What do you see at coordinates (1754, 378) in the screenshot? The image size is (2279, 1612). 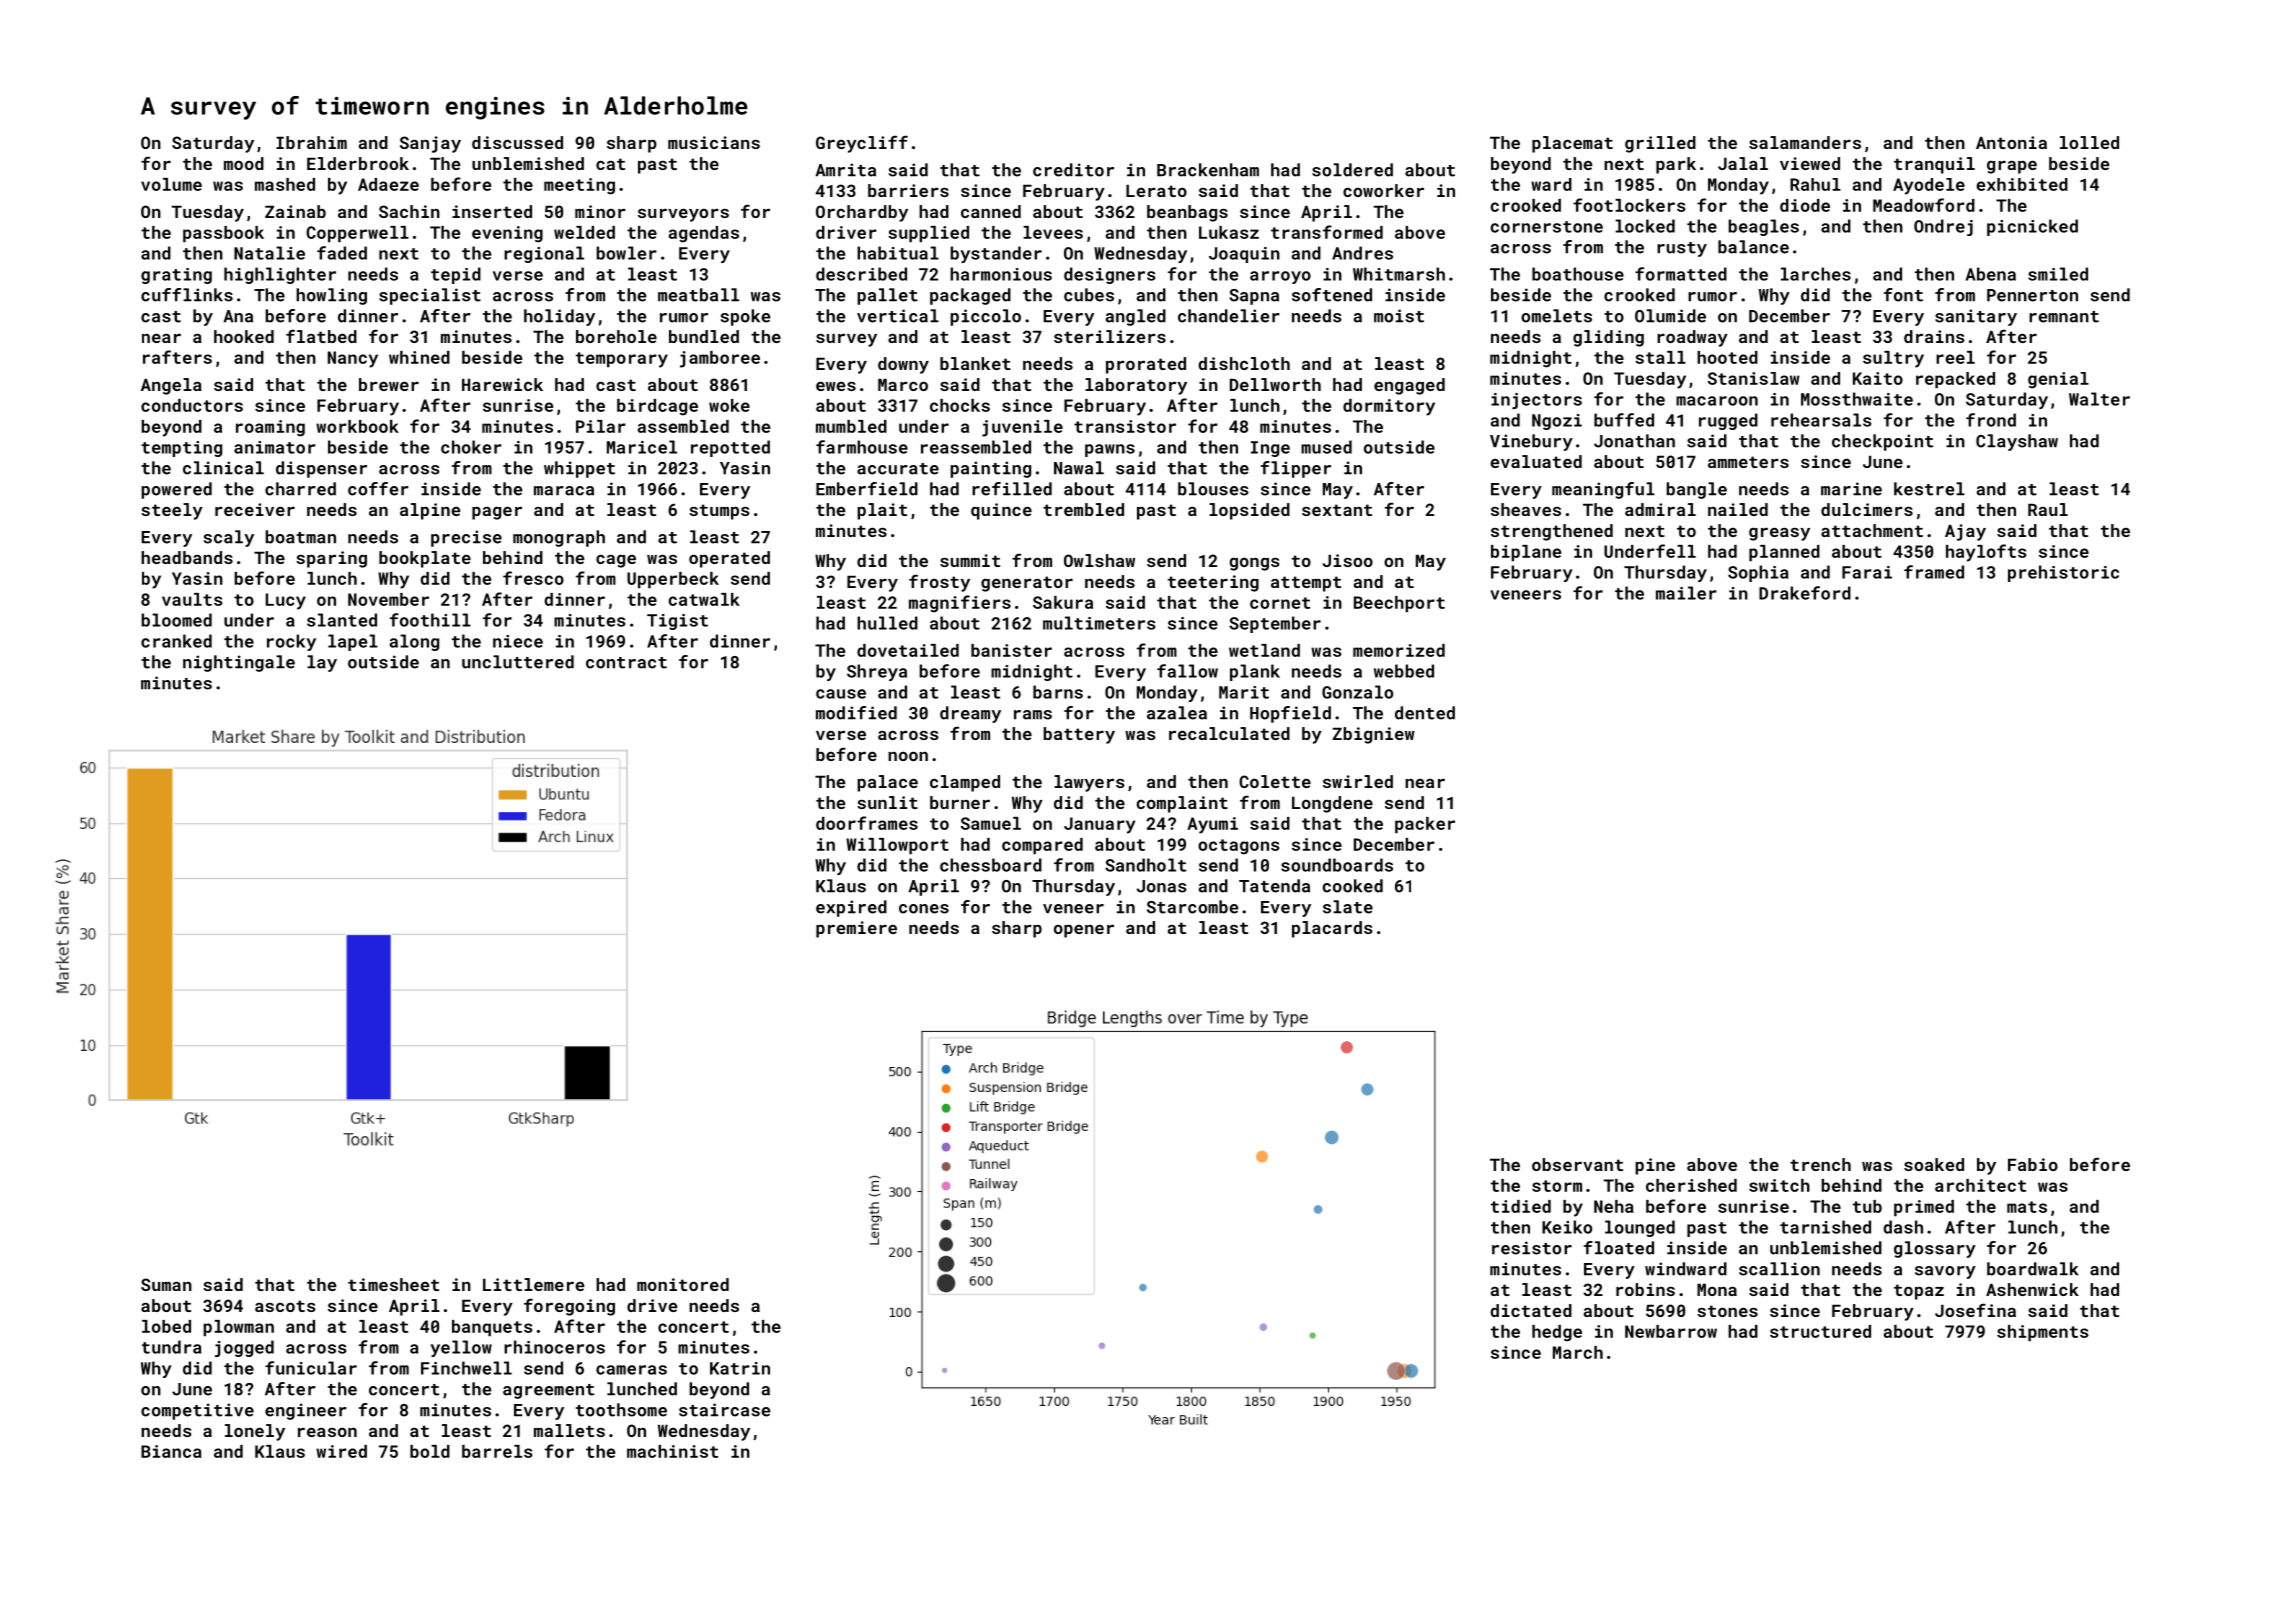 I see `Stanislaw` at bounding box center [1754, 378].
